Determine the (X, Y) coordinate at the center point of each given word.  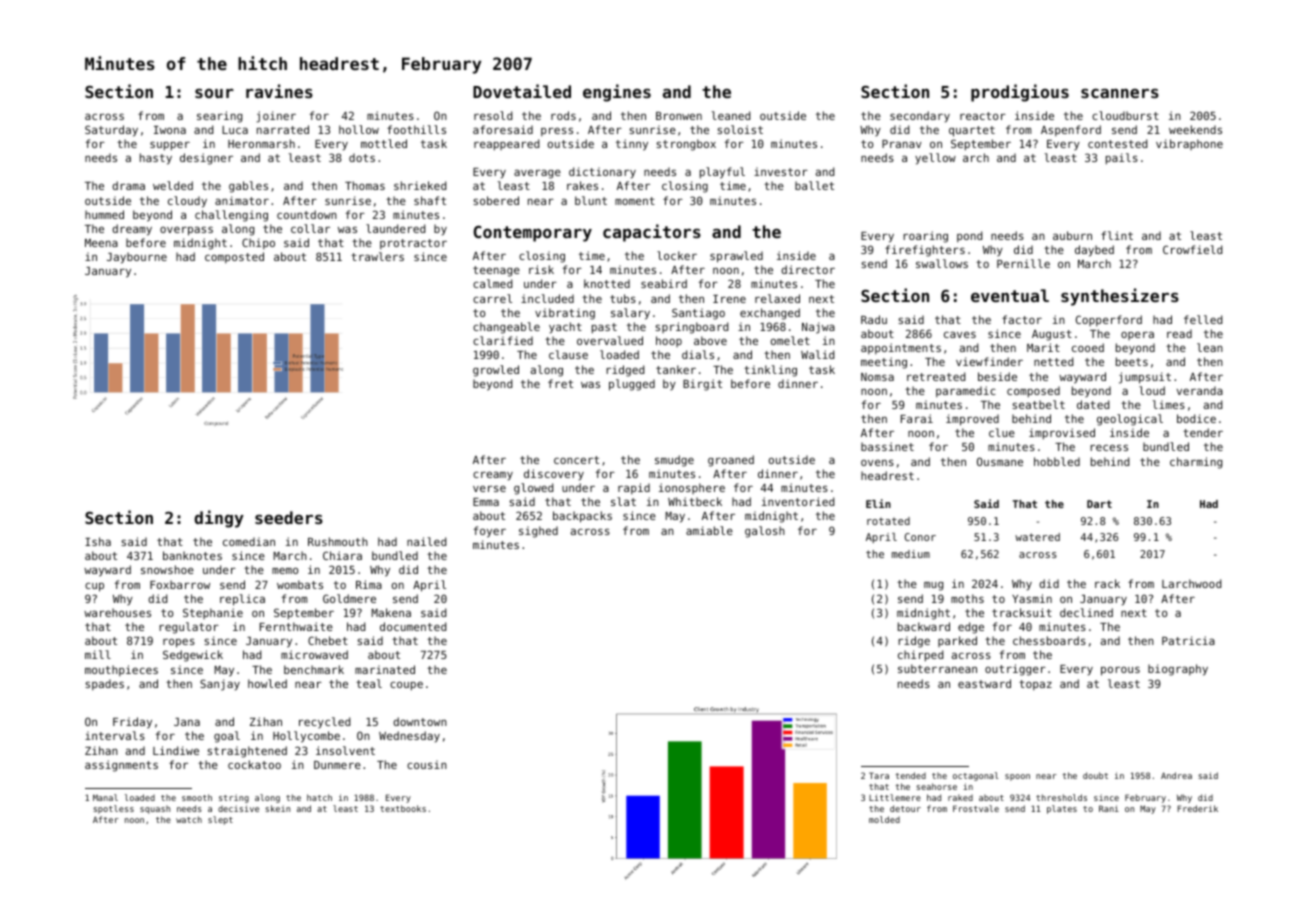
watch (189, 819)
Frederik (1197, 808)
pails (1122, 159)
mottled (384, 143)
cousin (427, 764)
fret (560, 383)
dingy (219, 519)
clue (1002, 432)
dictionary (602, 173)
